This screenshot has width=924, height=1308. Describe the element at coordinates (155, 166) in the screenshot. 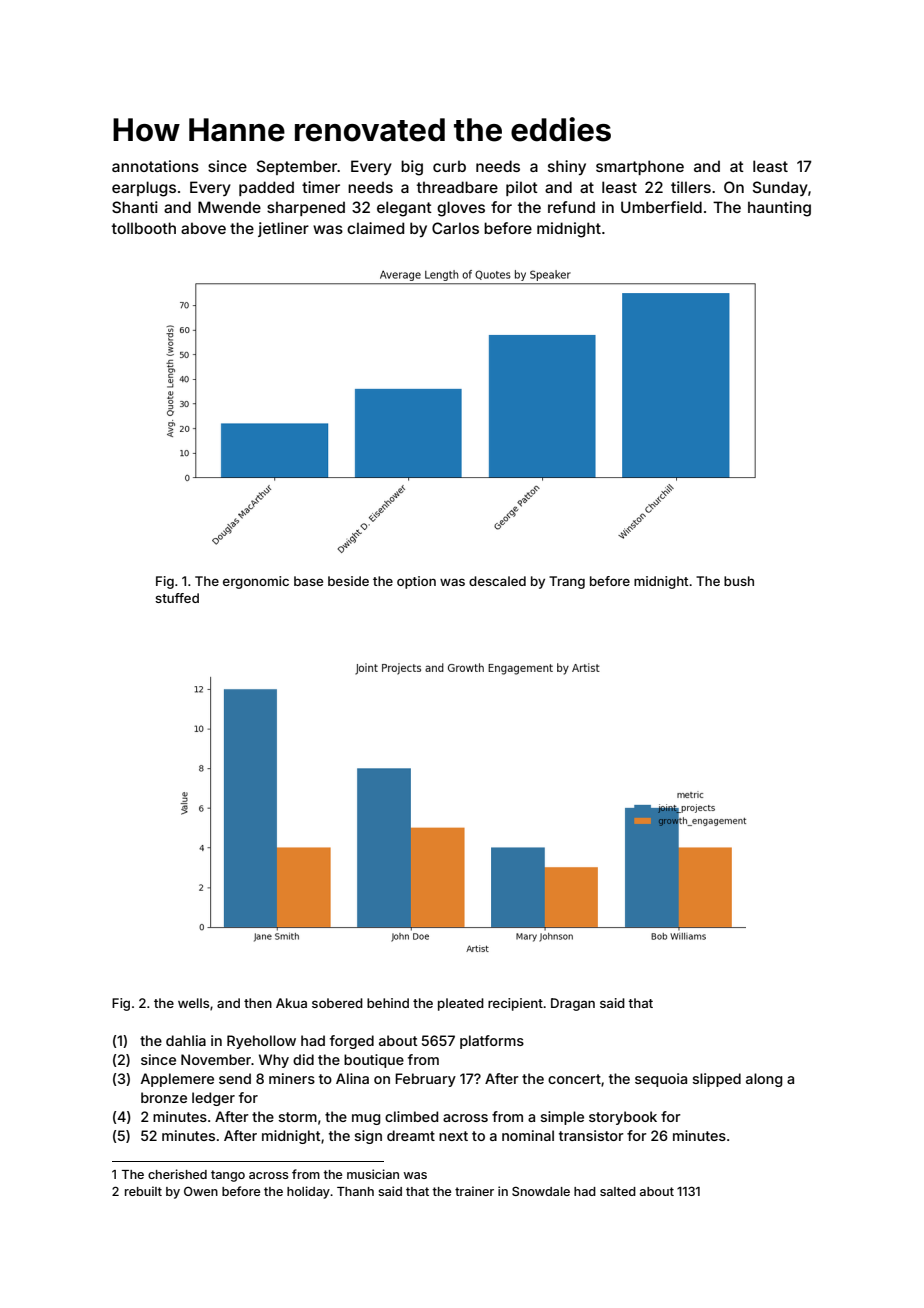

I see `annotations` at that location.
